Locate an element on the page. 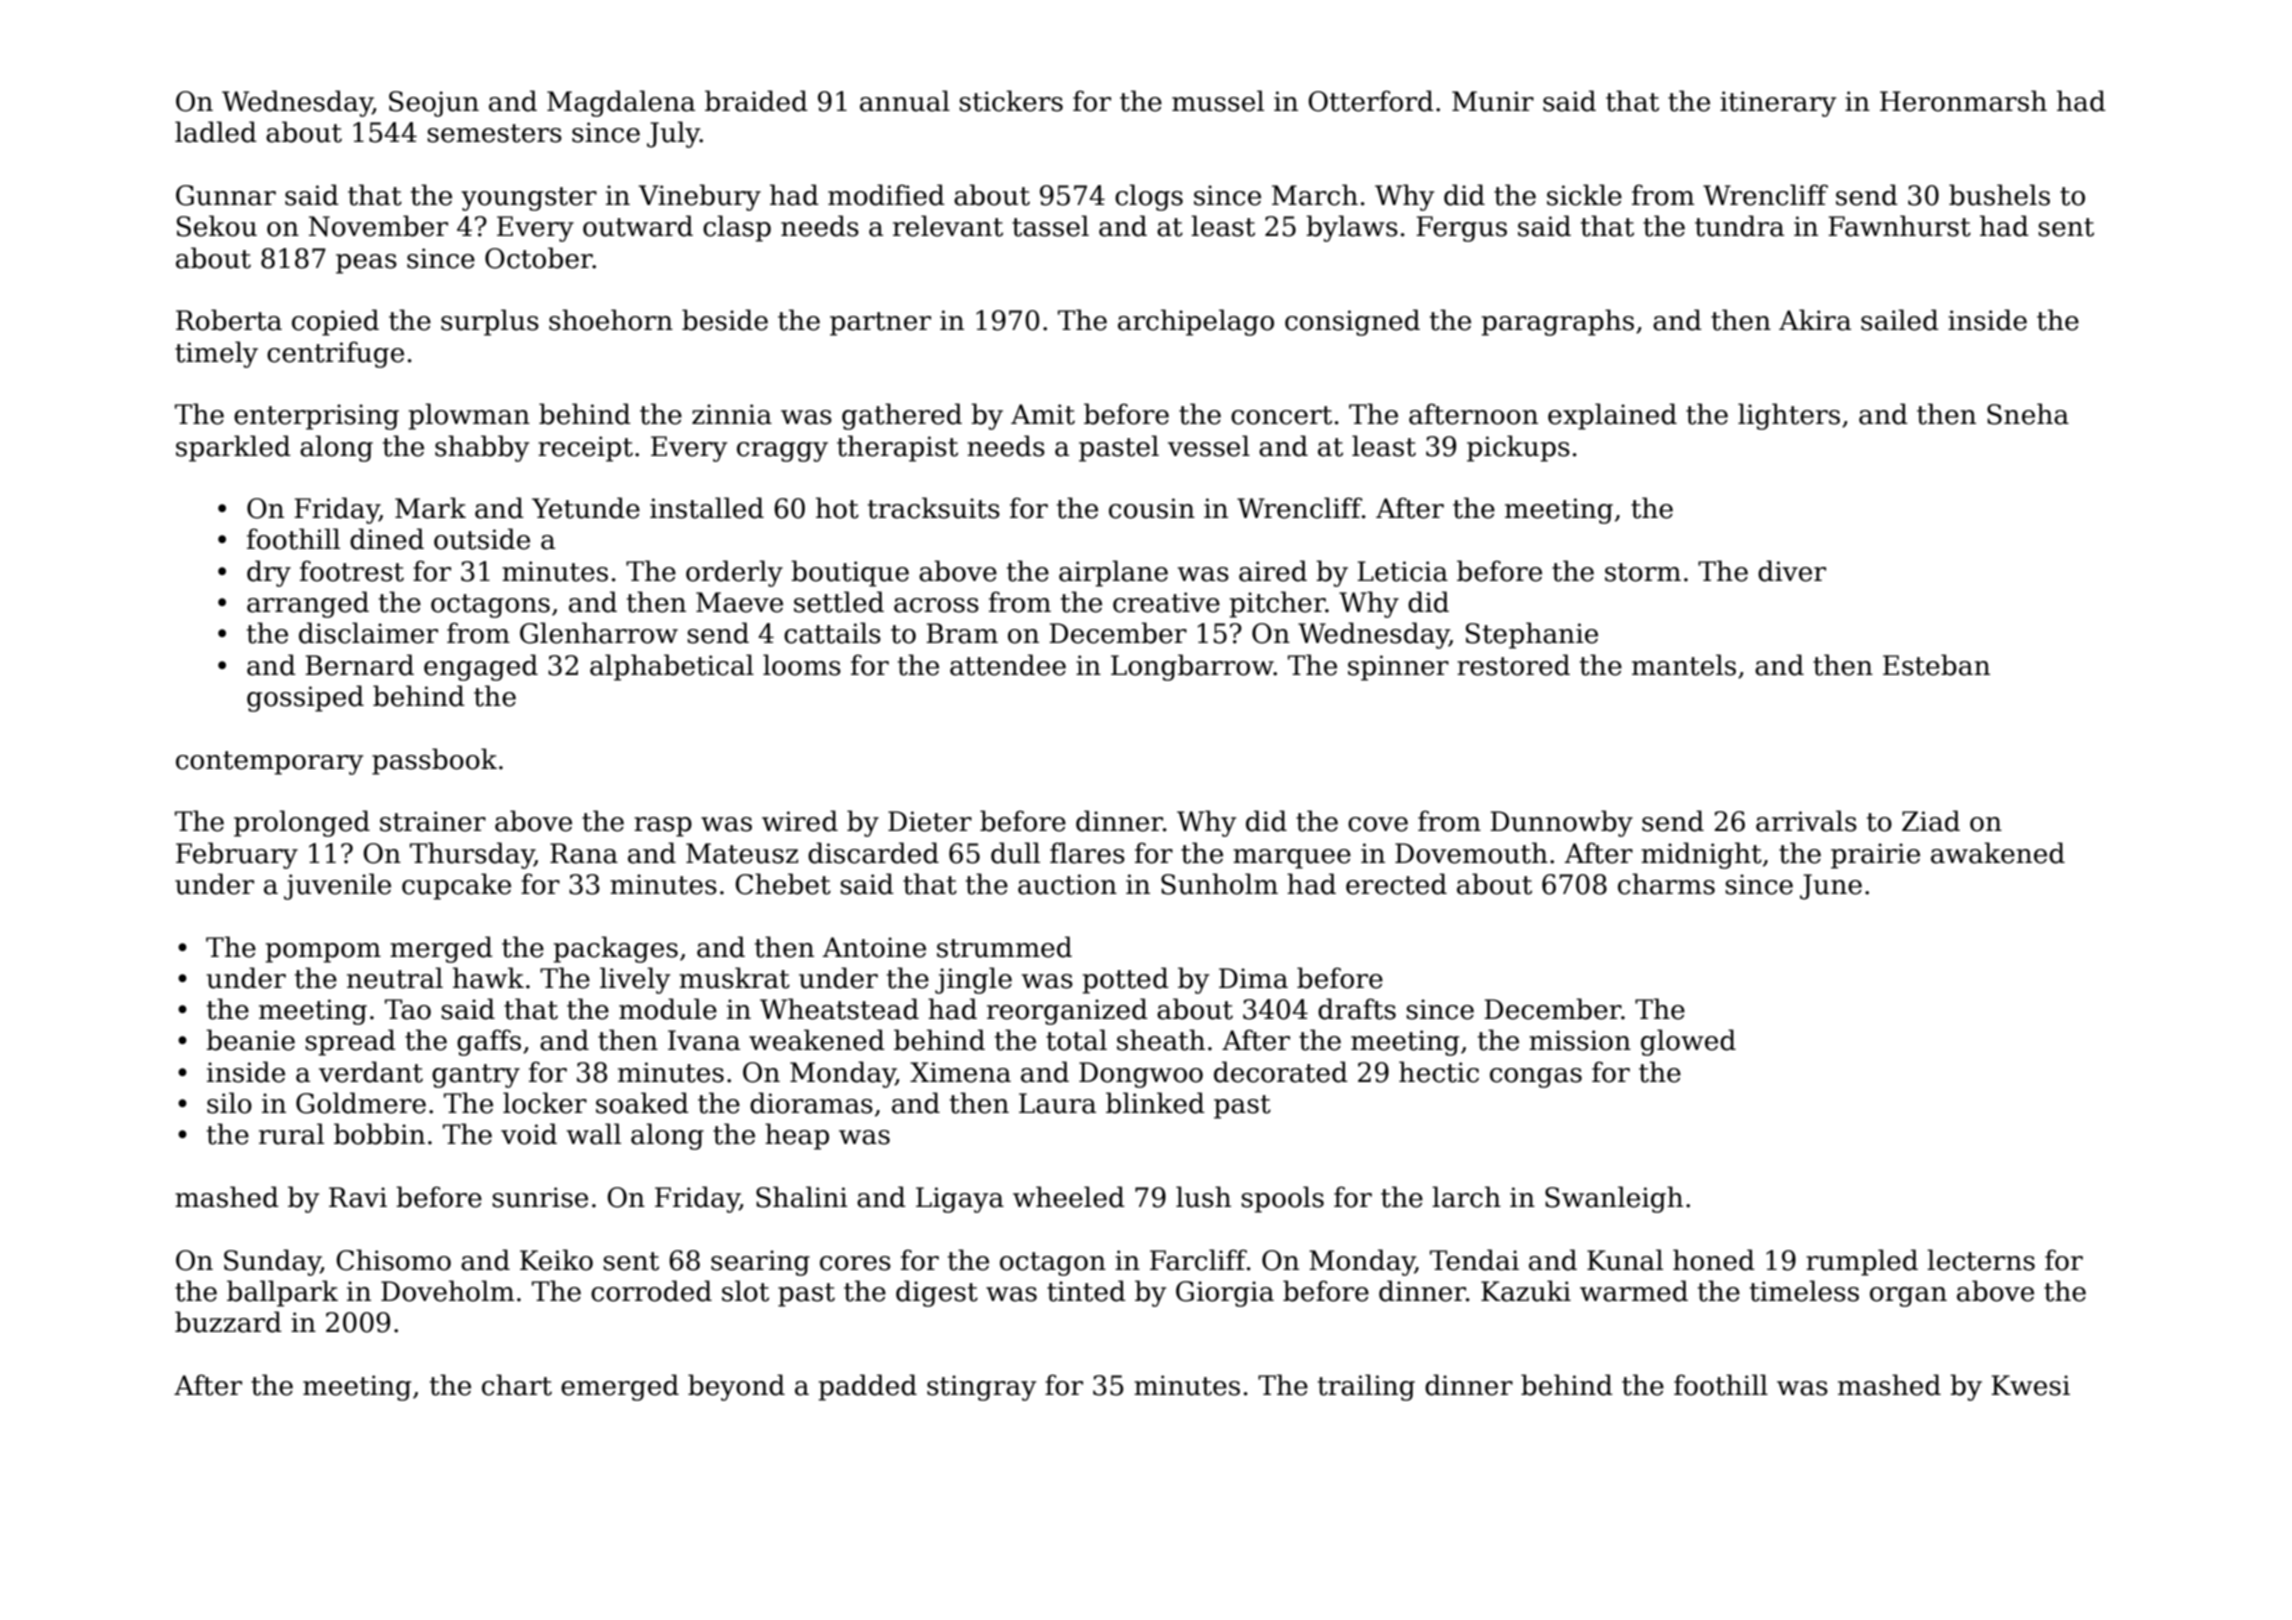  Fawnhurst is located at coordinates (1899, 226).
